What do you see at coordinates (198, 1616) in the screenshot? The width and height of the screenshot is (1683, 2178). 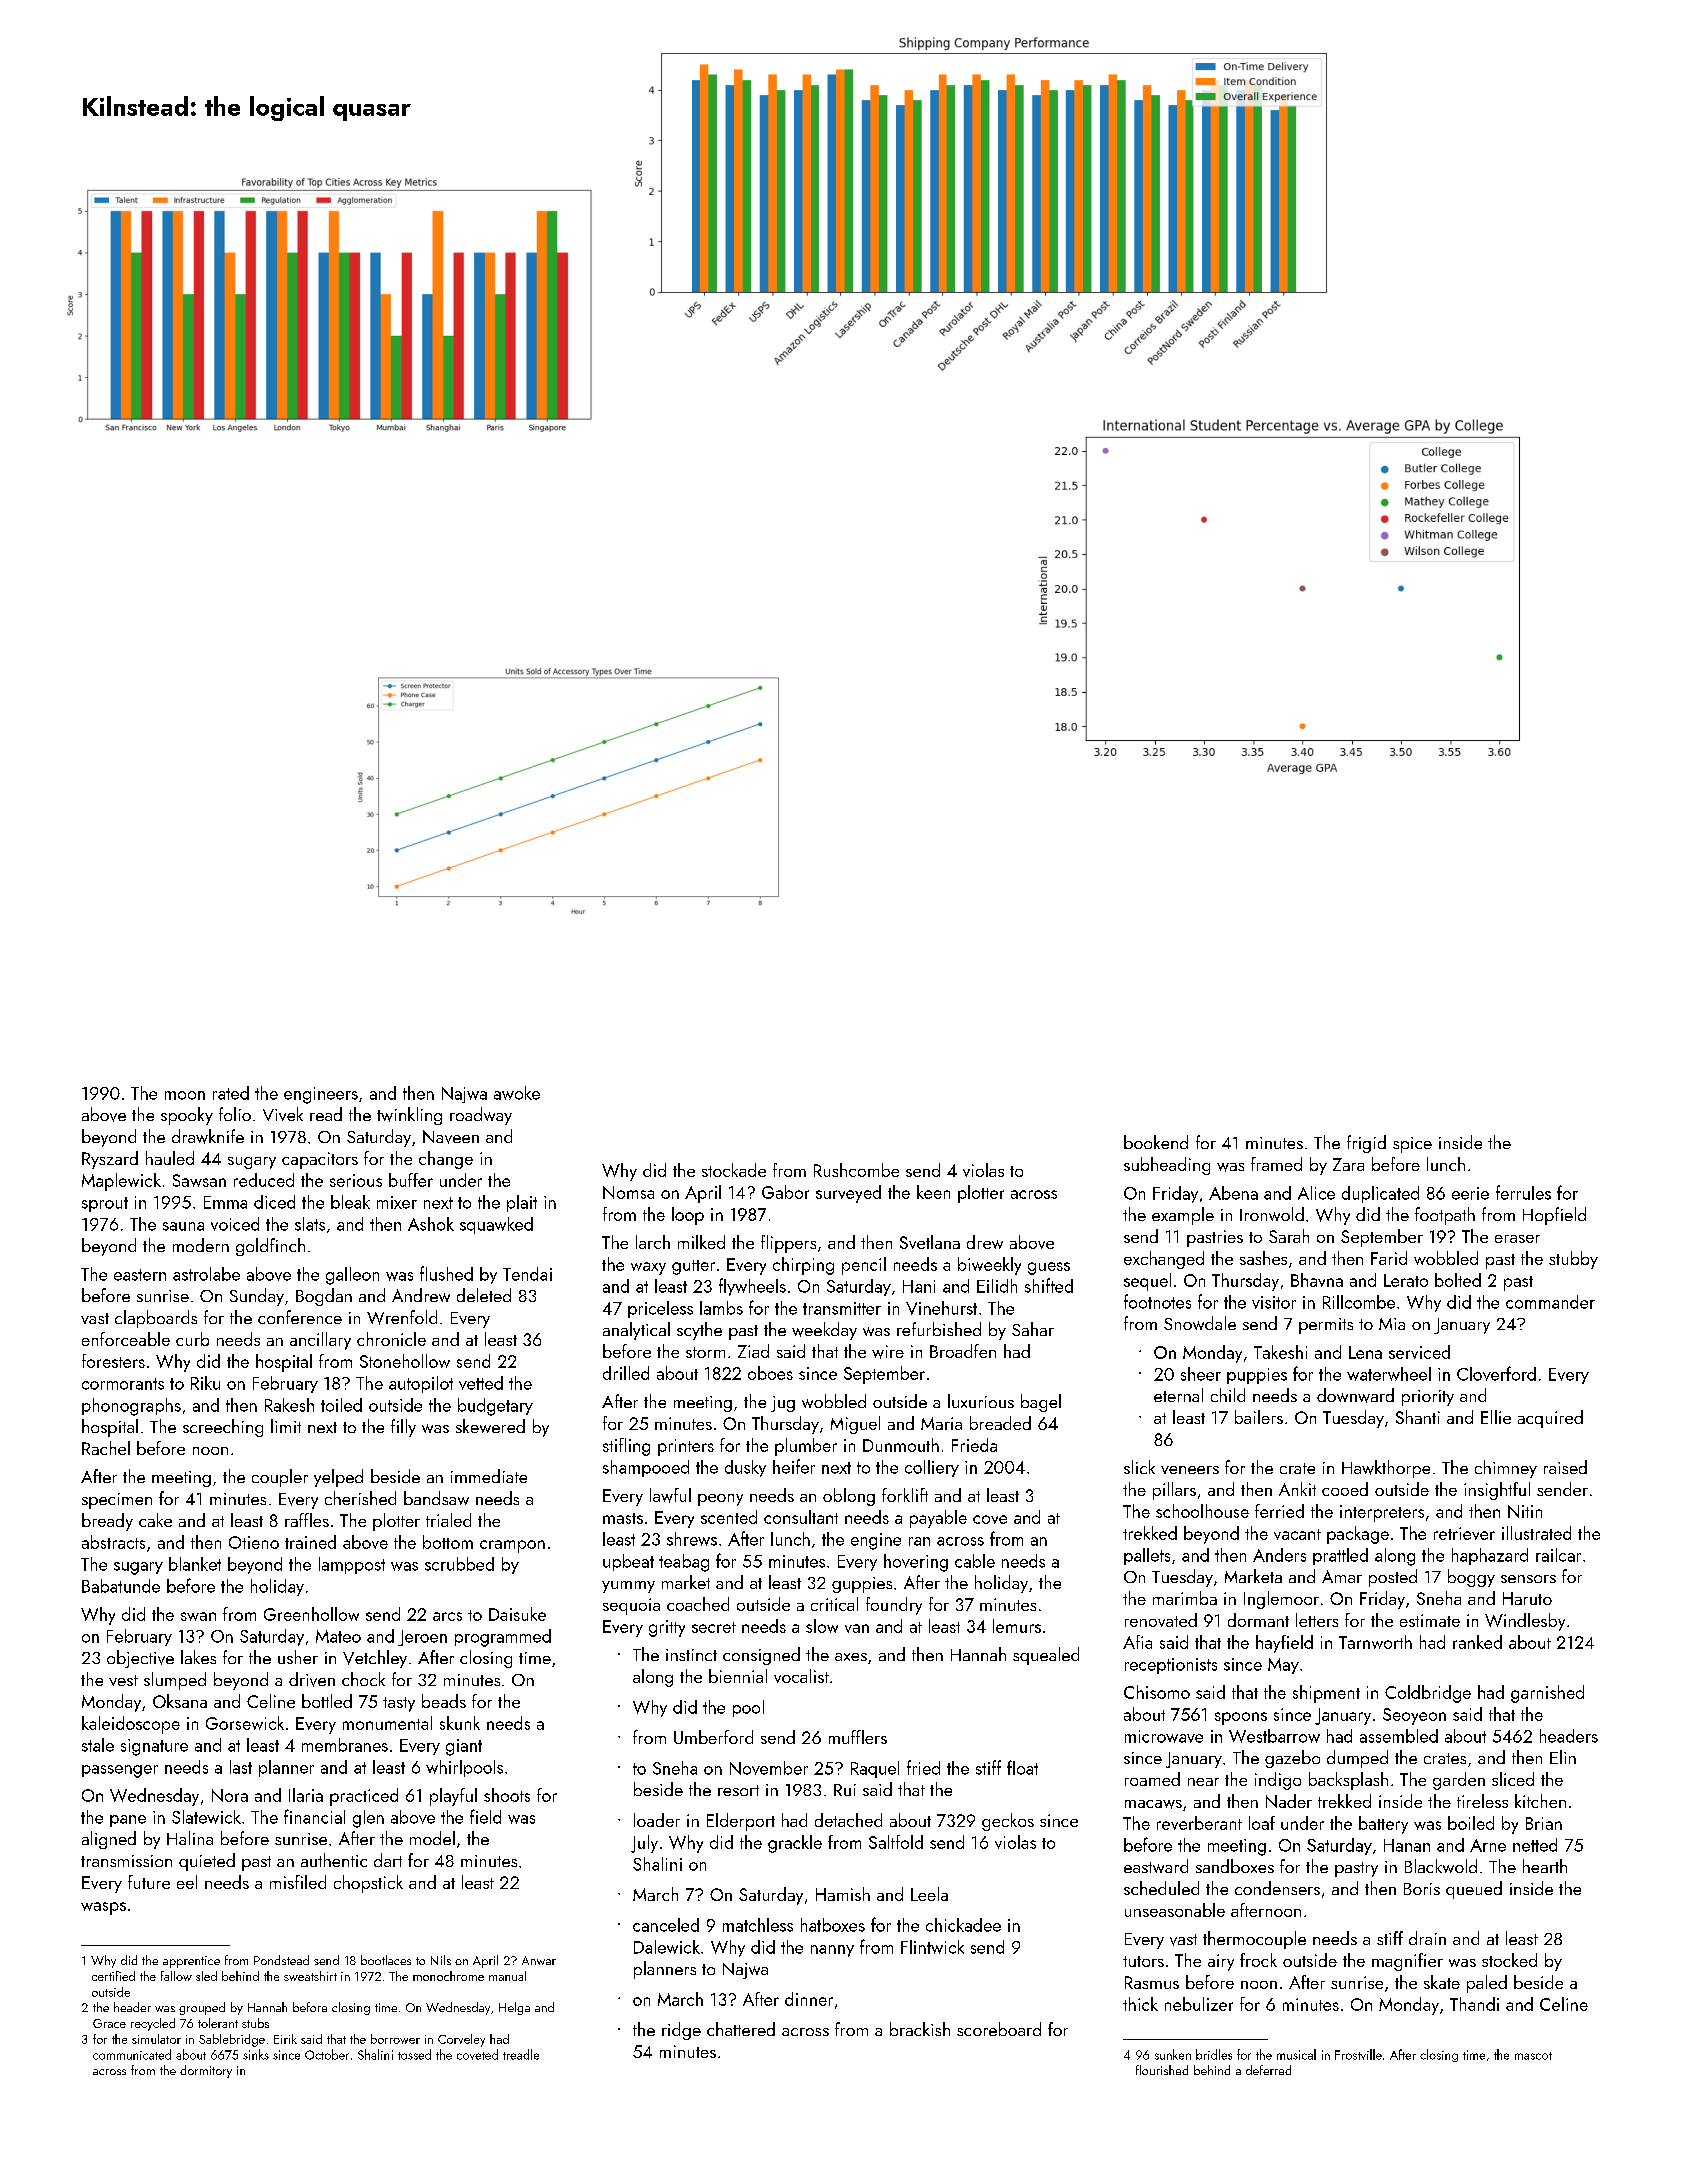 I see `swan` at bounding box center [198, 1616].
